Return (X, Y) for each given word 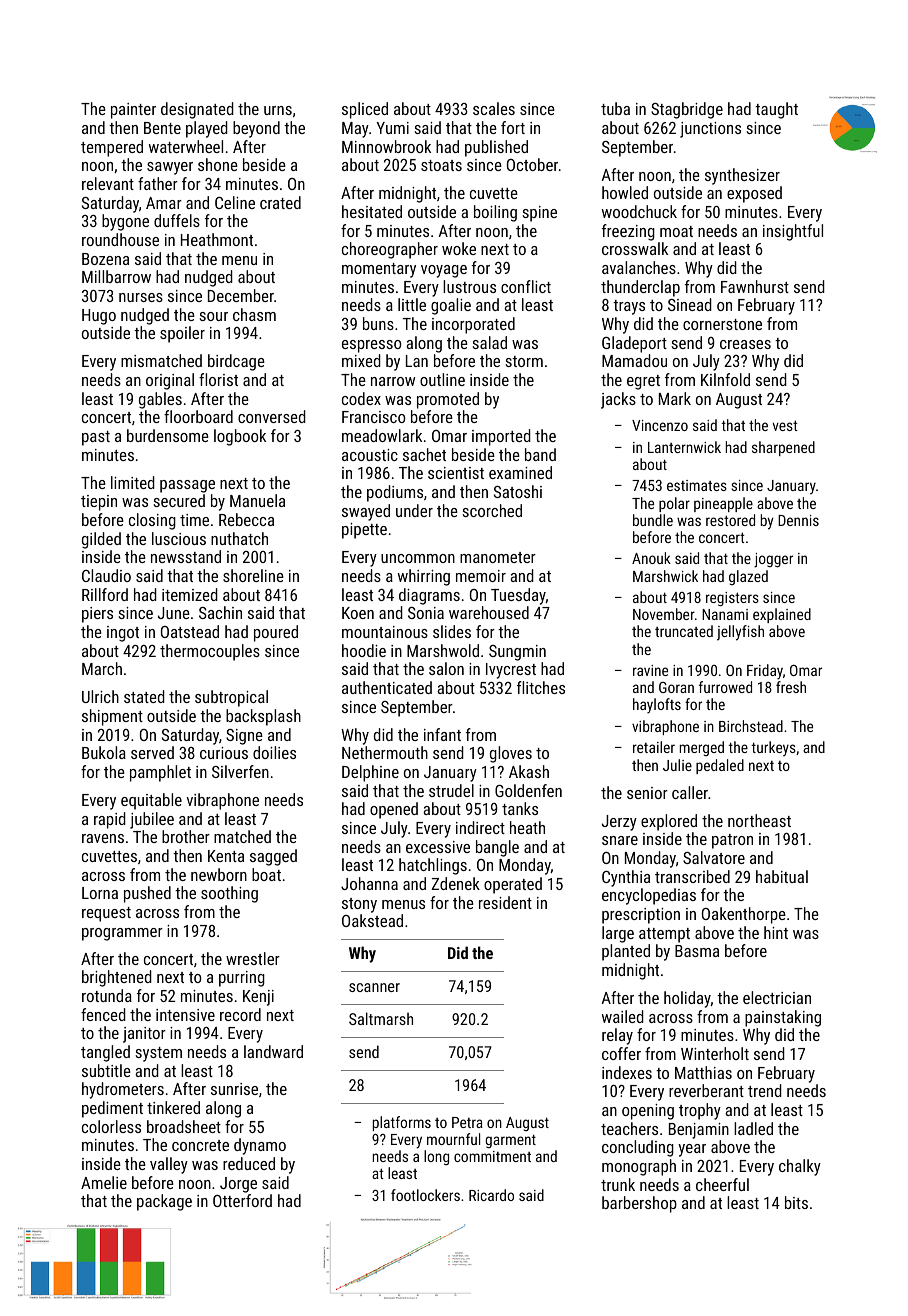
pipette (364, 531)
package (164, 1202)
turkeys (773, 748)
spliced (365, 110)
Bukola (104, 752)
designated (197, 110)
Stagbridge (687, 110)
